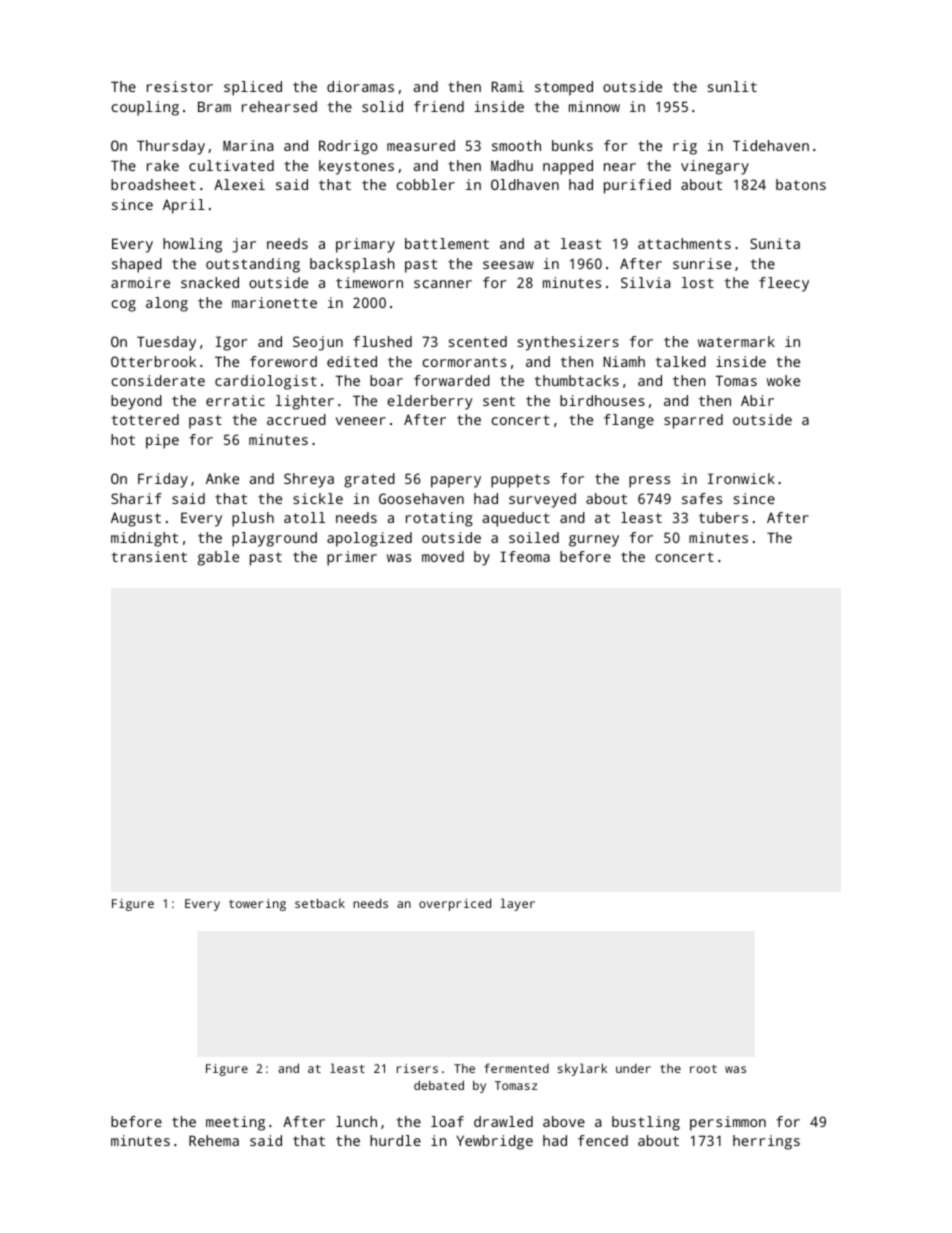 The image size is (952, 1233). What do you see at coordinates (517, 904) in the screenshot?
I see `layer` at bounding box center [517, 904].
